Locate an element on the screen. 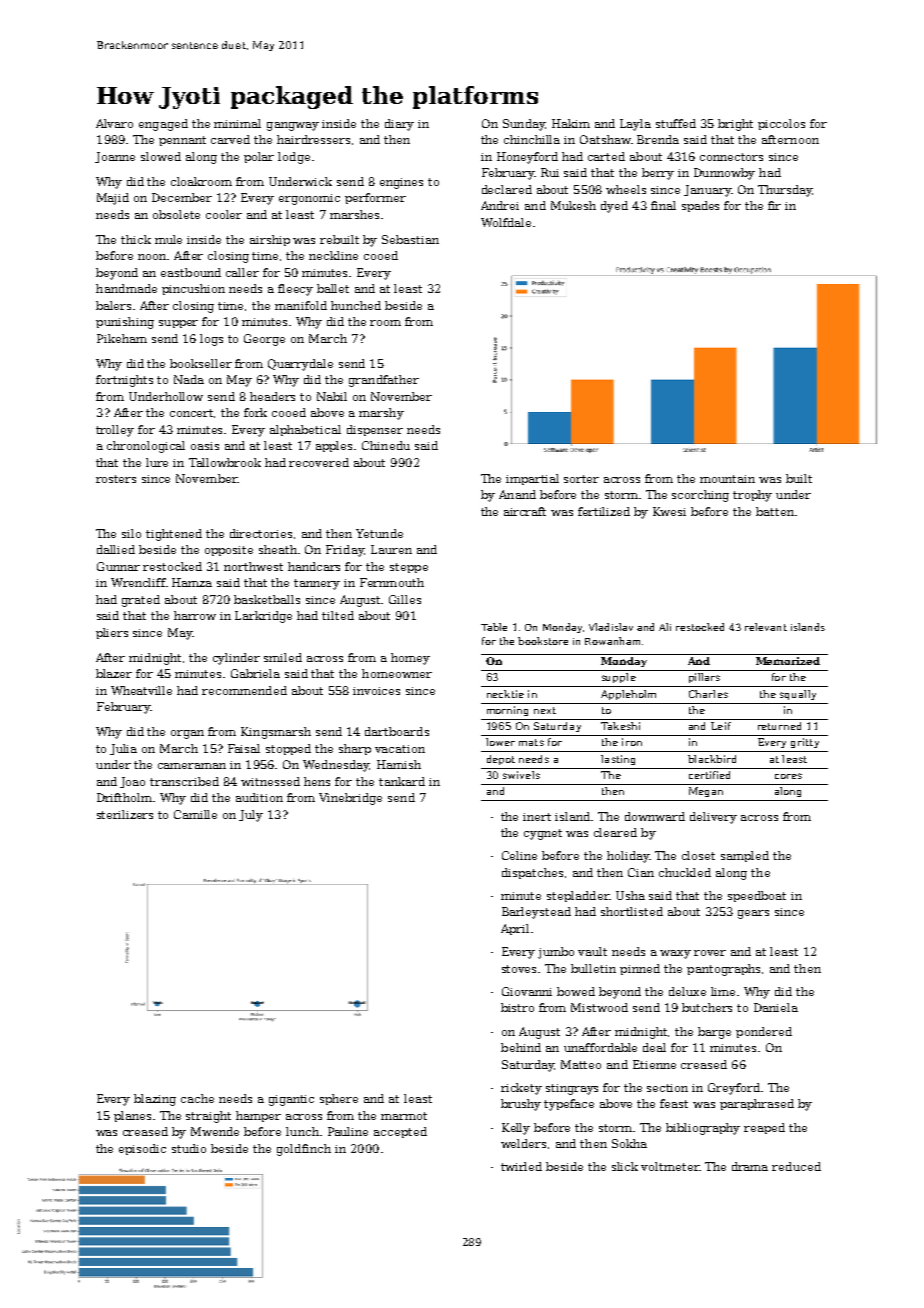  Wolfdale is located at coordinates (506, 222).
